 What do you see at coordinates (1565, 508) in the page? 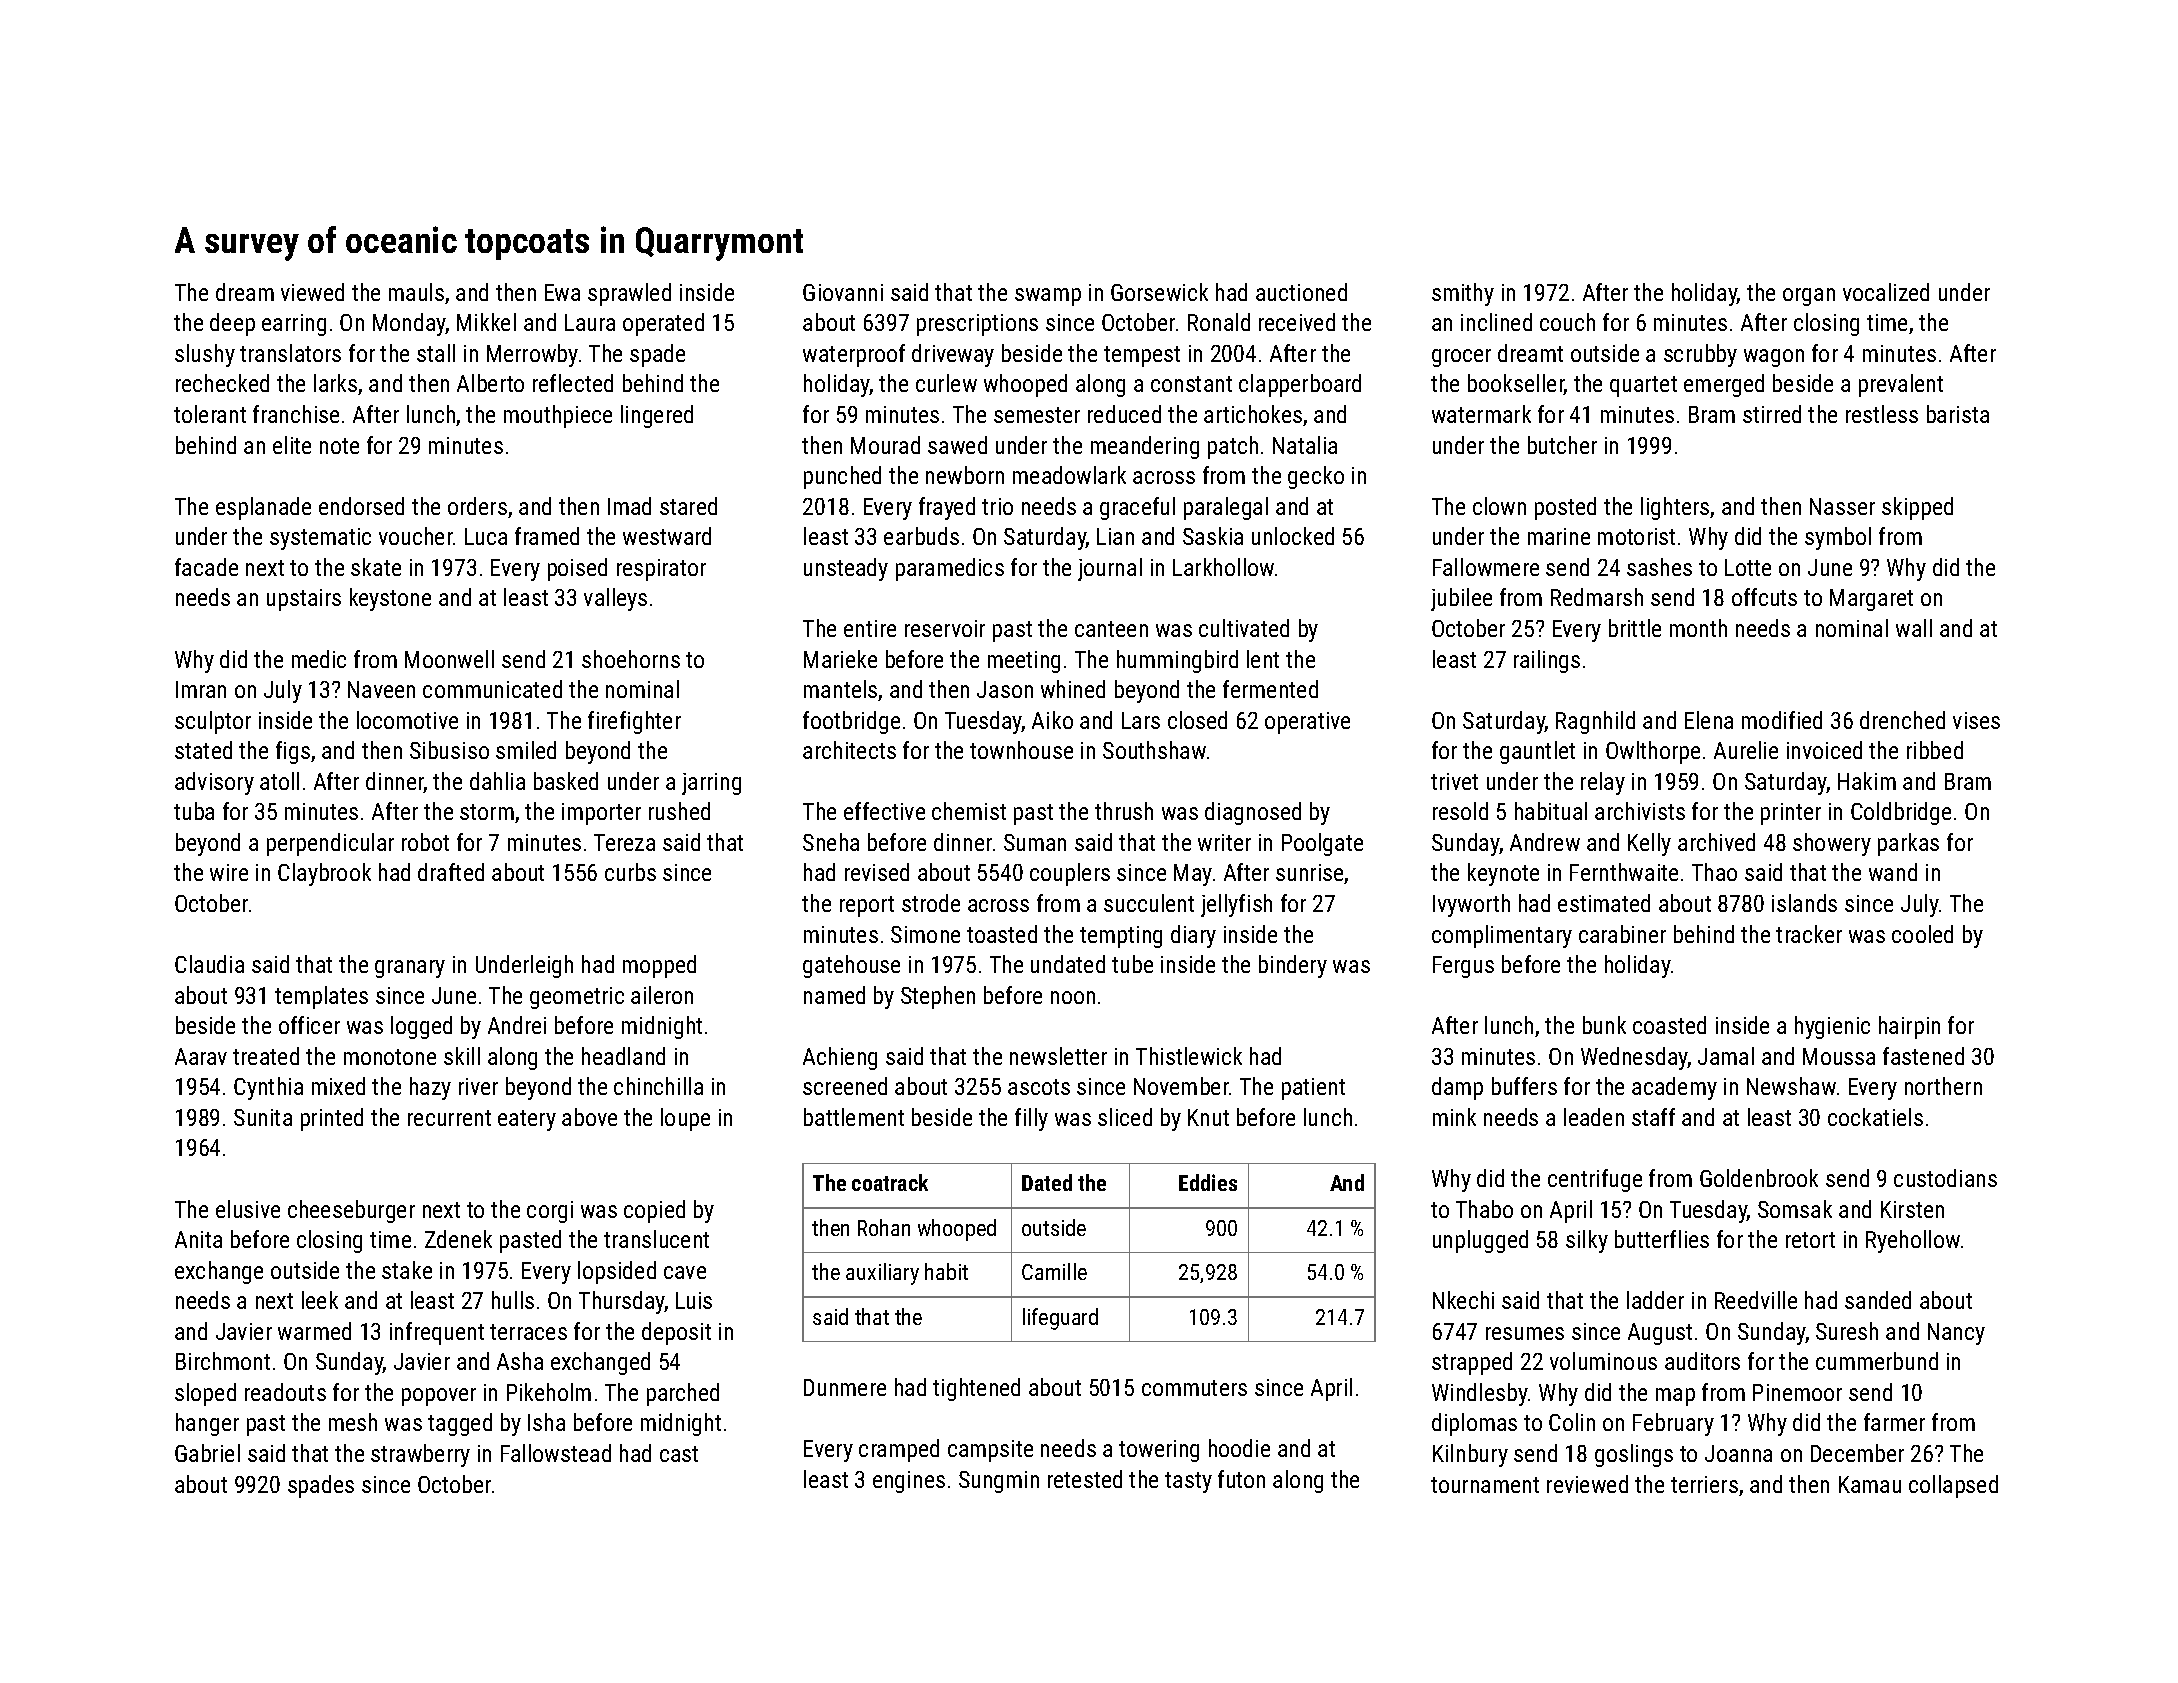
I see `posted` at bounding box center [1565, 508].
